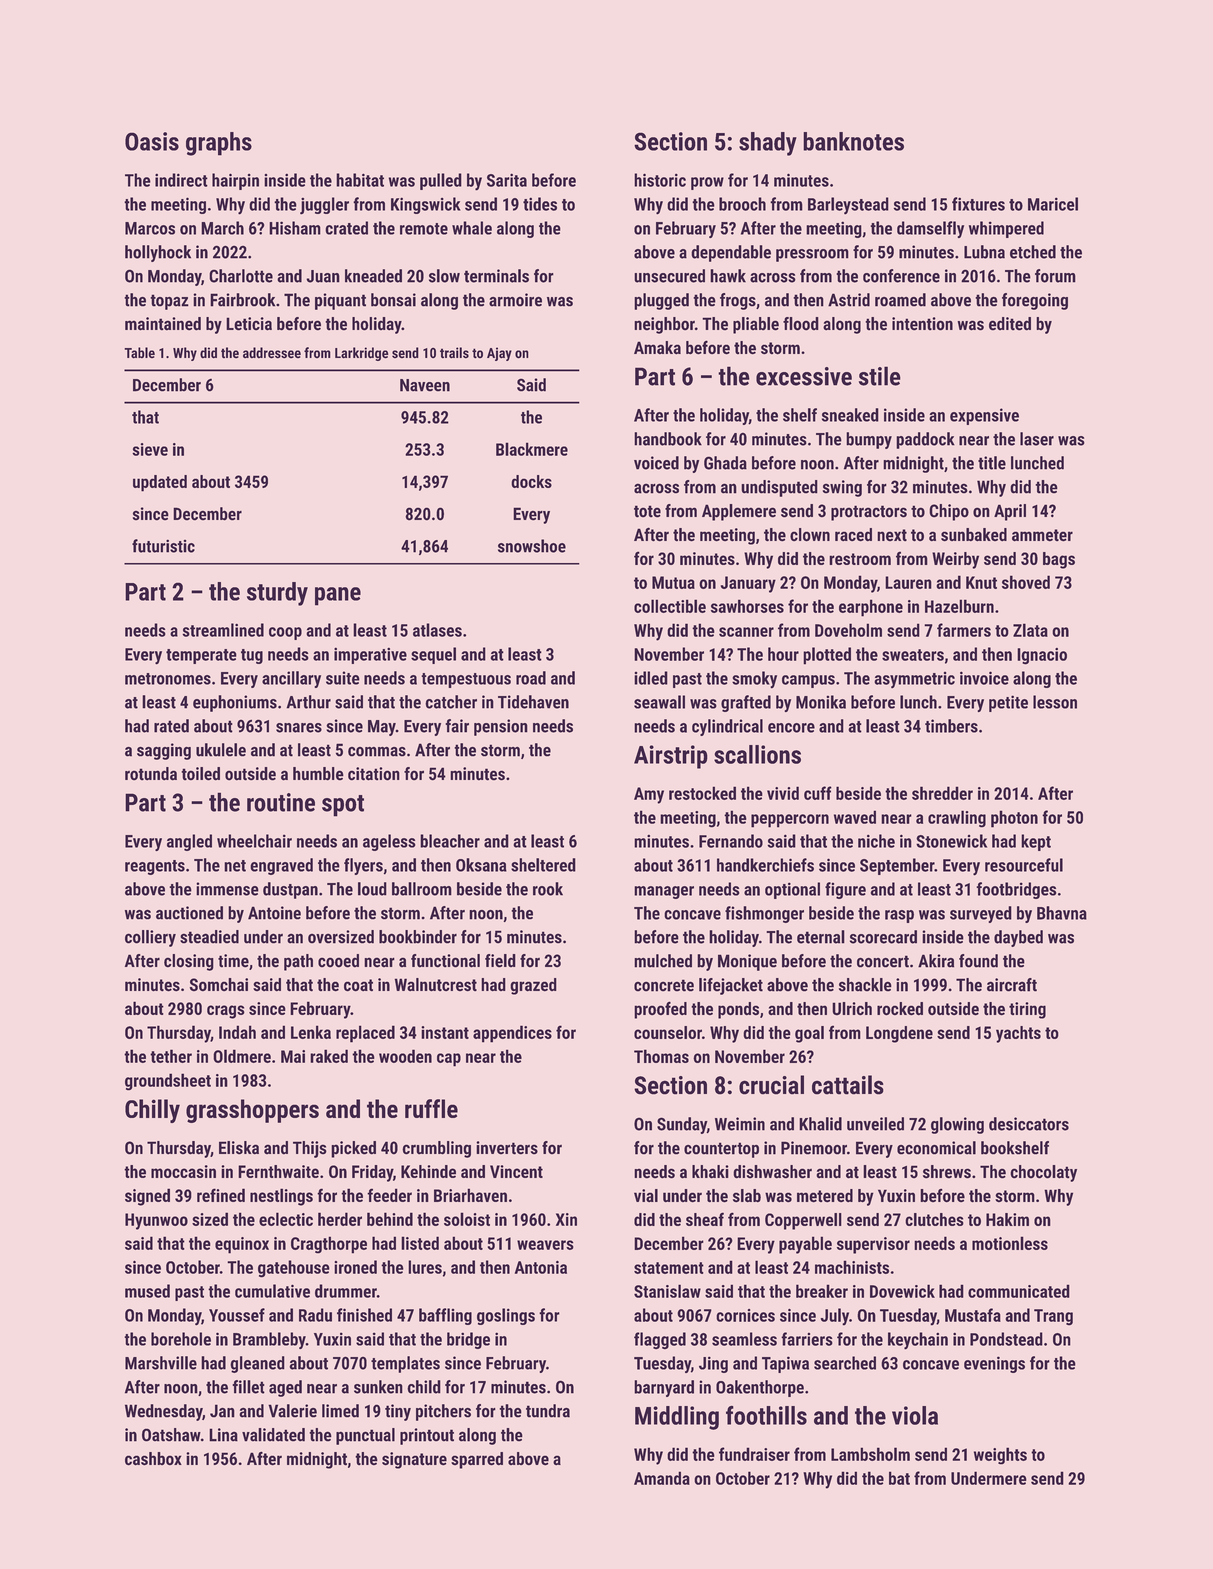  Describe the element at coordinates (947, 1172) in the screenshot. I see `shrews` at that location.
